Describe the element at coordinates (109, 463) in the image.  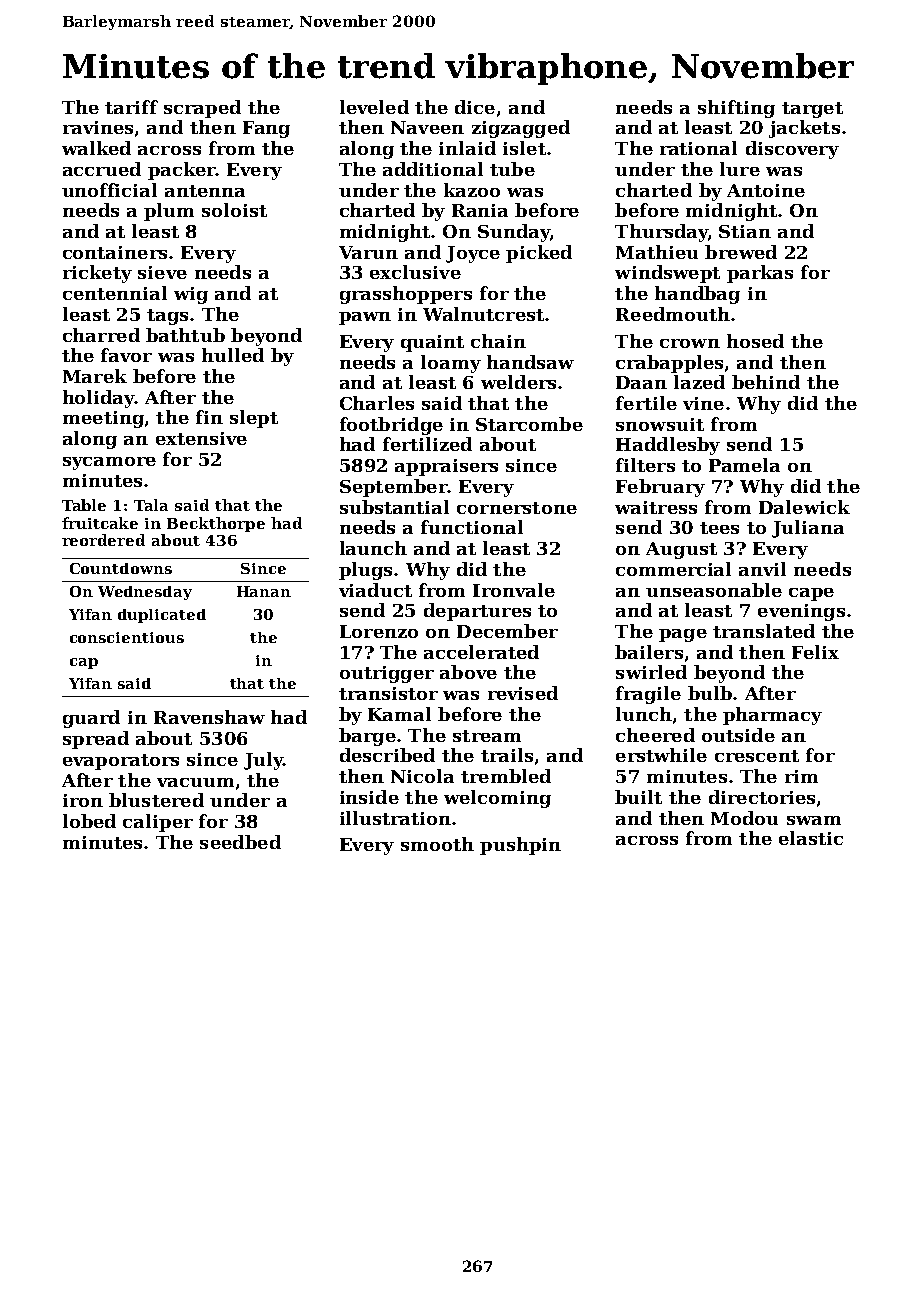
I see `sycamore` at that location.
